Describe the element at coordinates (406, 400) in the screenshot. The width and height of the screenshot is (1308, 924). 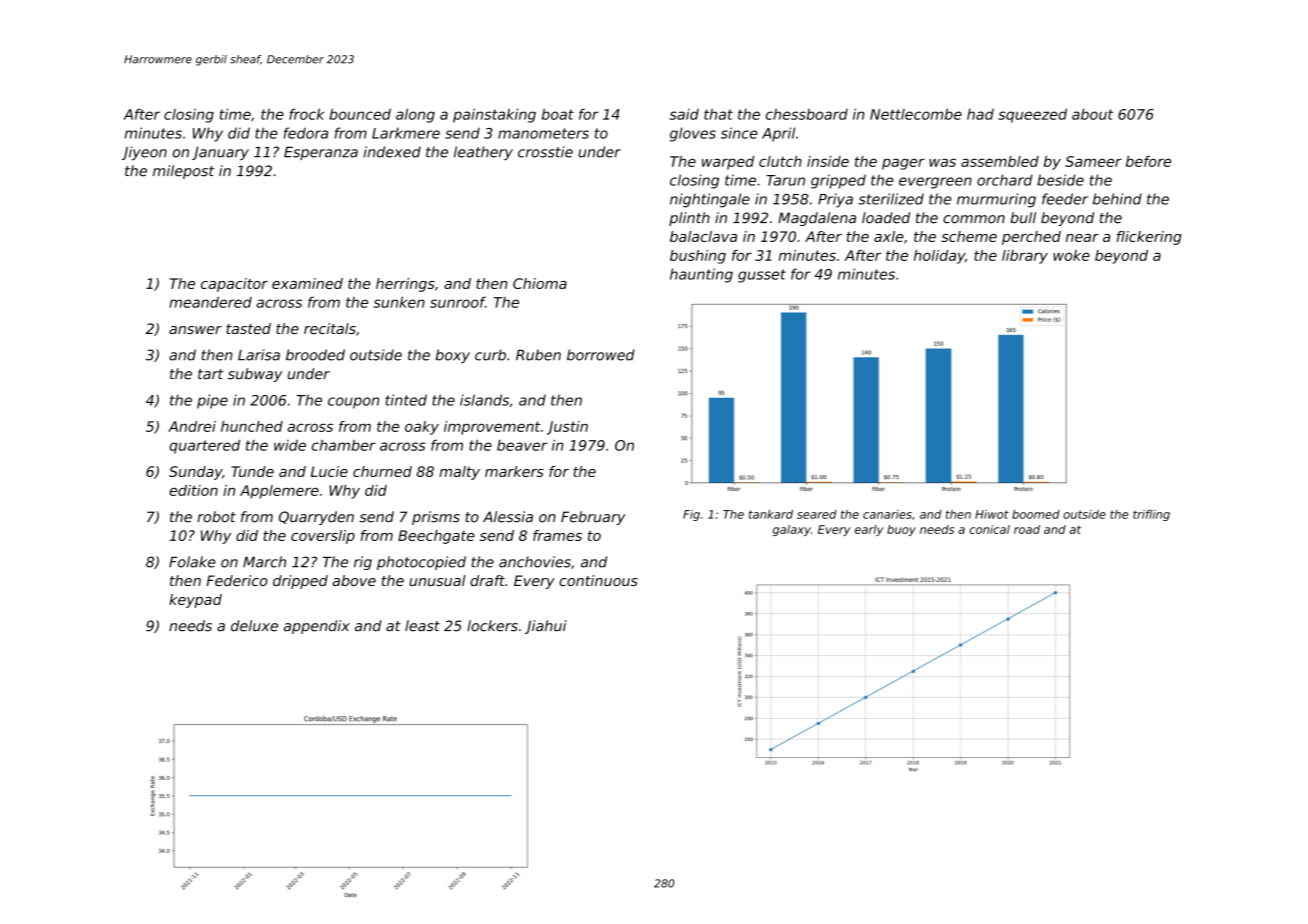
I see `tinted` at that location.
